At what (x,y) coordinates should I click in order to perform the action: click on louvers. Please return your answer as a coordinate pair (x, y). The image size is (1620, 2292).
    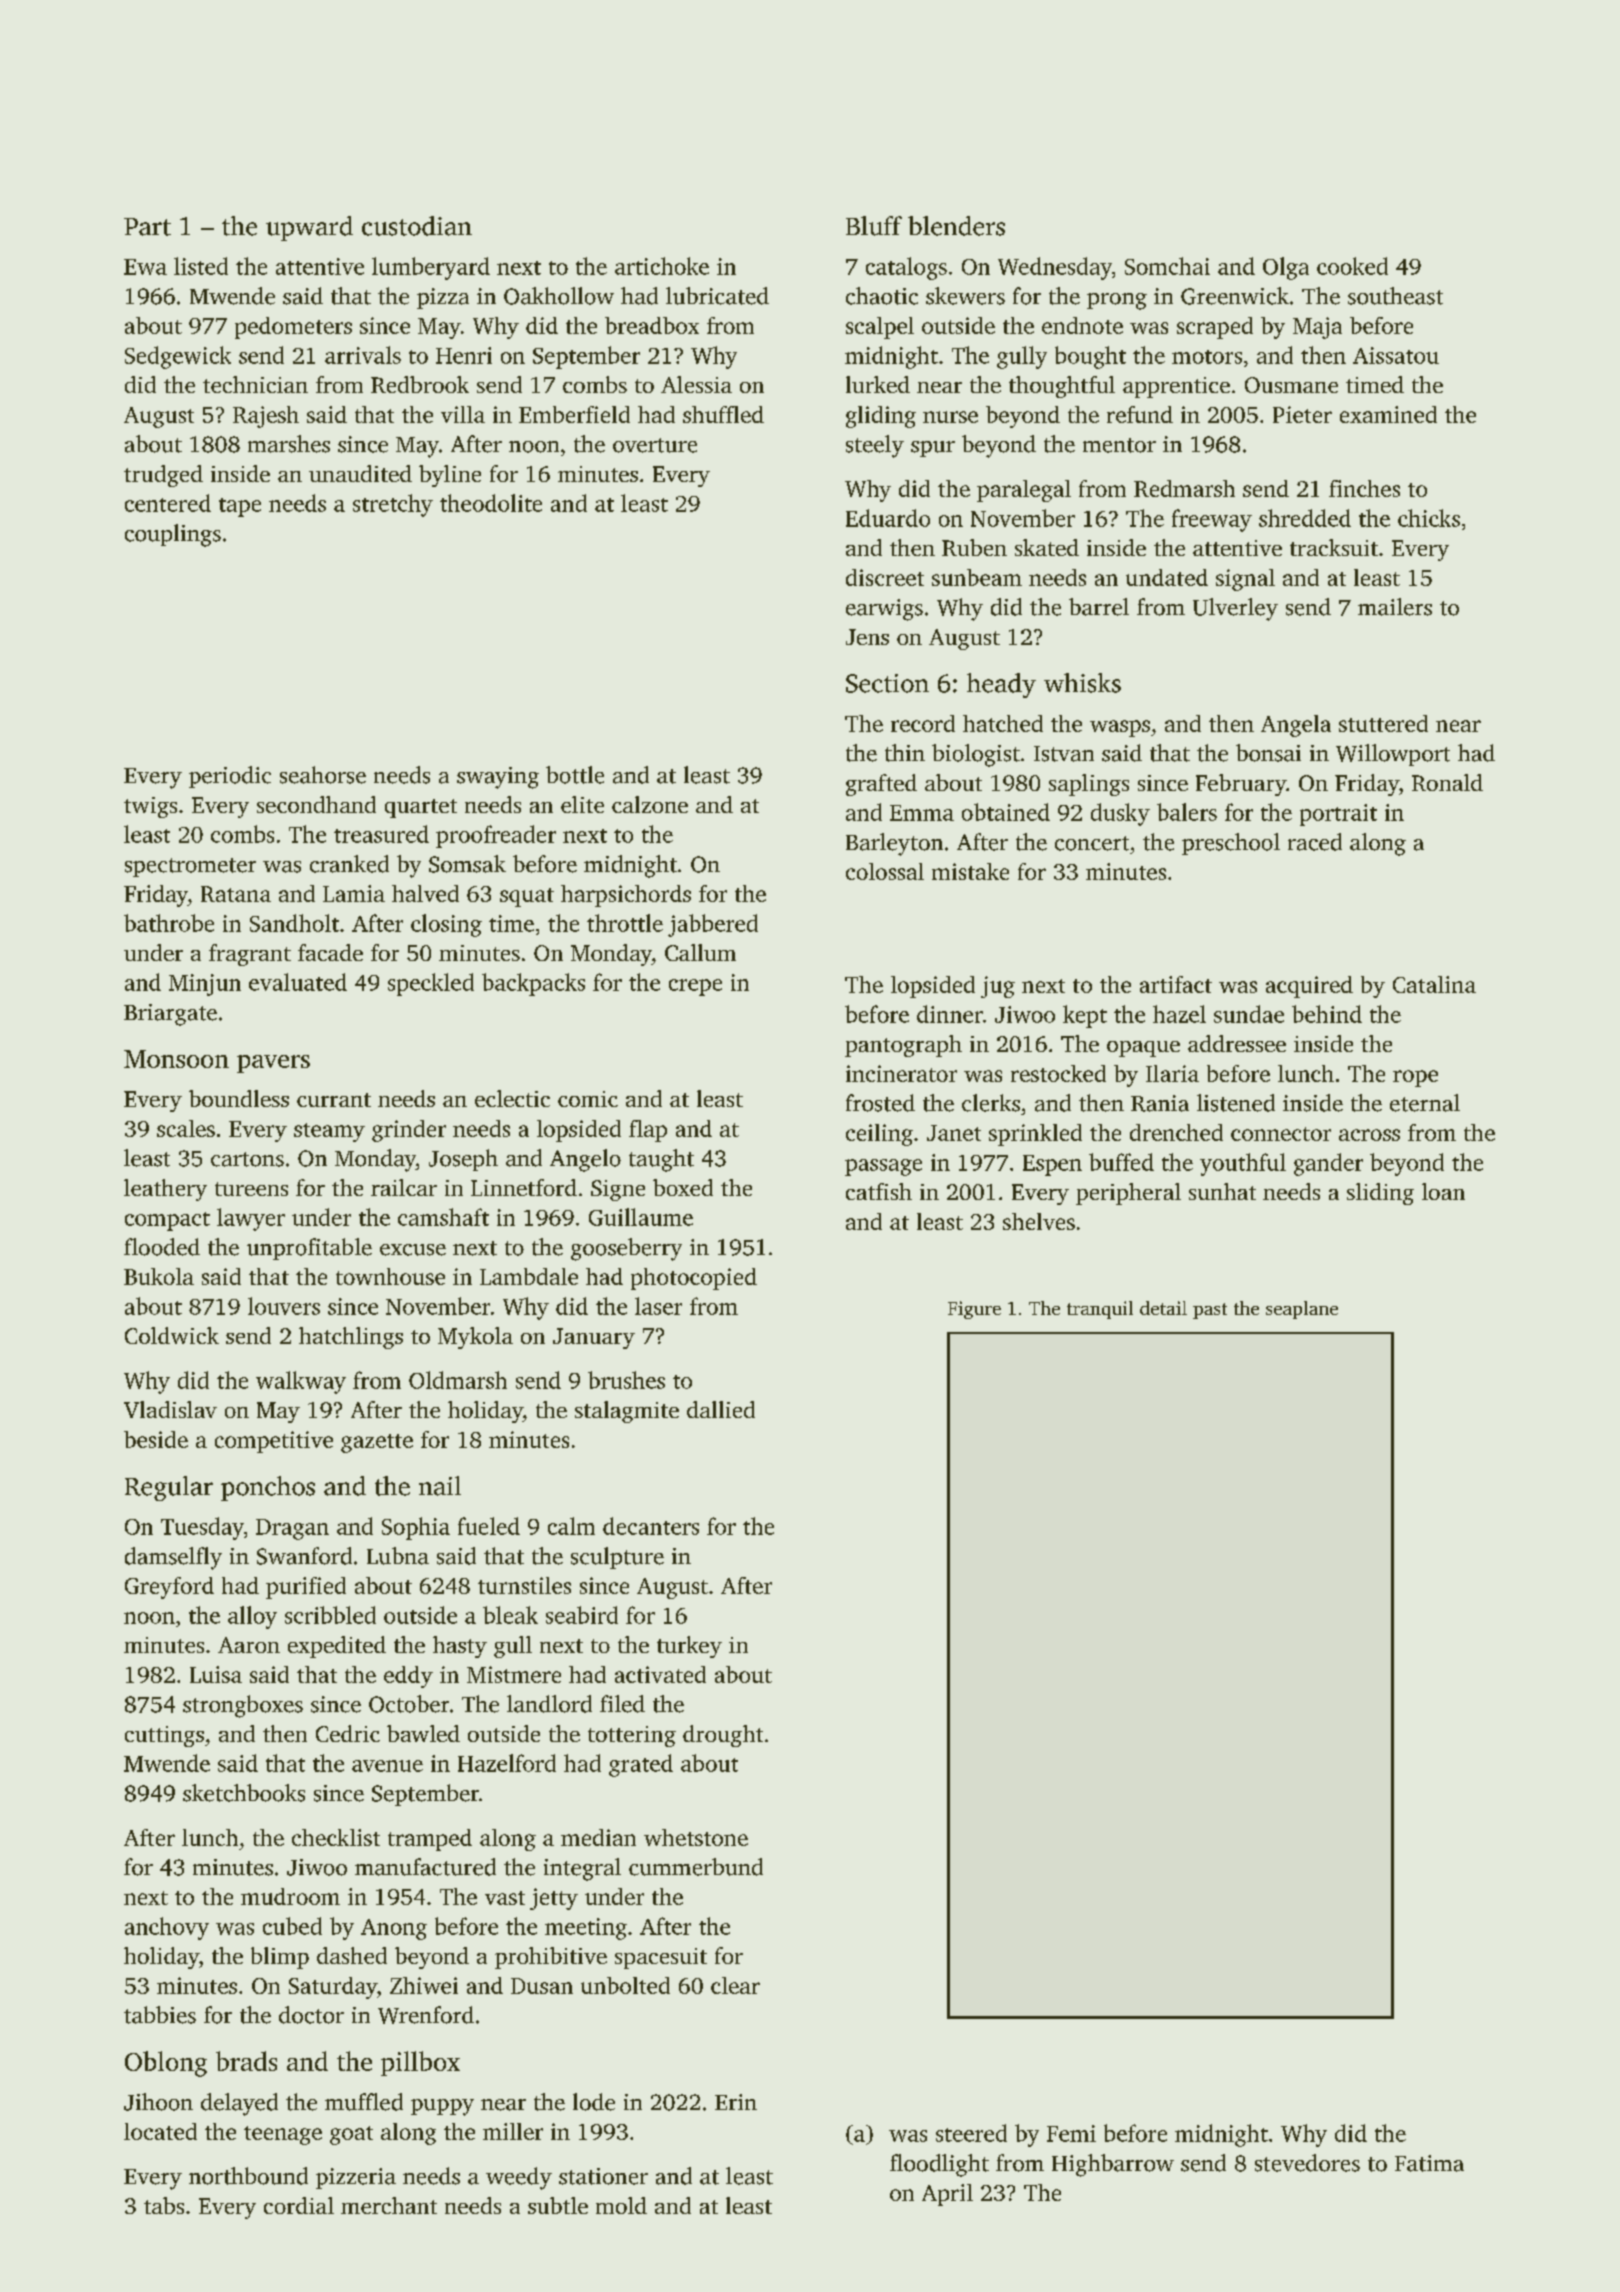
    Looking at the image, I should click on (284, 1306).
